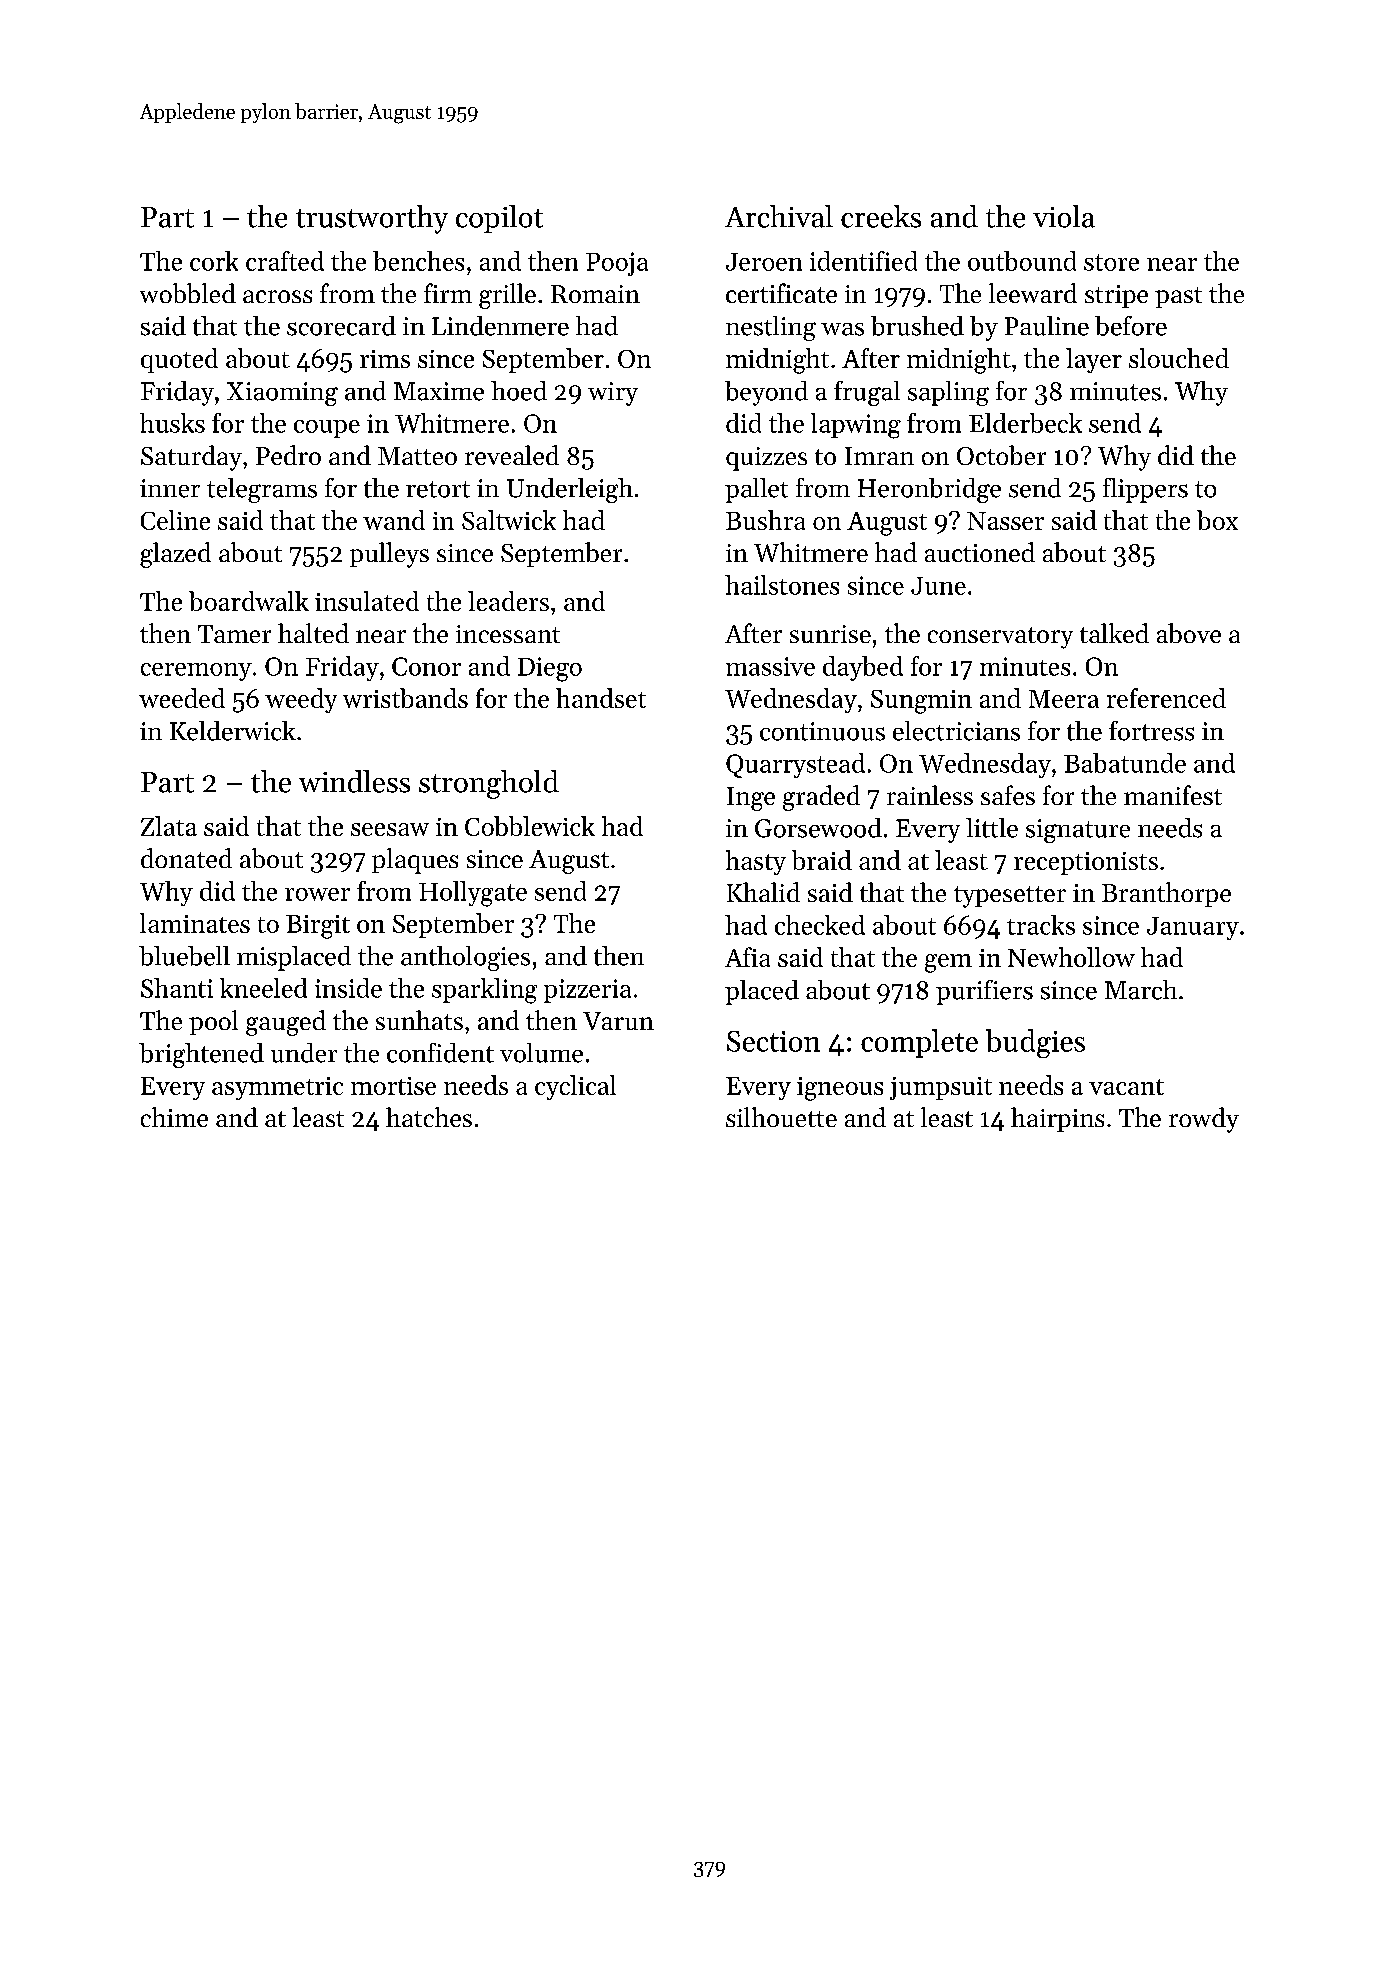 The height and width of the screenshot is (1969, 1386). What do you see at coordinates (195, 923) in the screenshot?
I see `laminates` at bounding box center [195, 923].
